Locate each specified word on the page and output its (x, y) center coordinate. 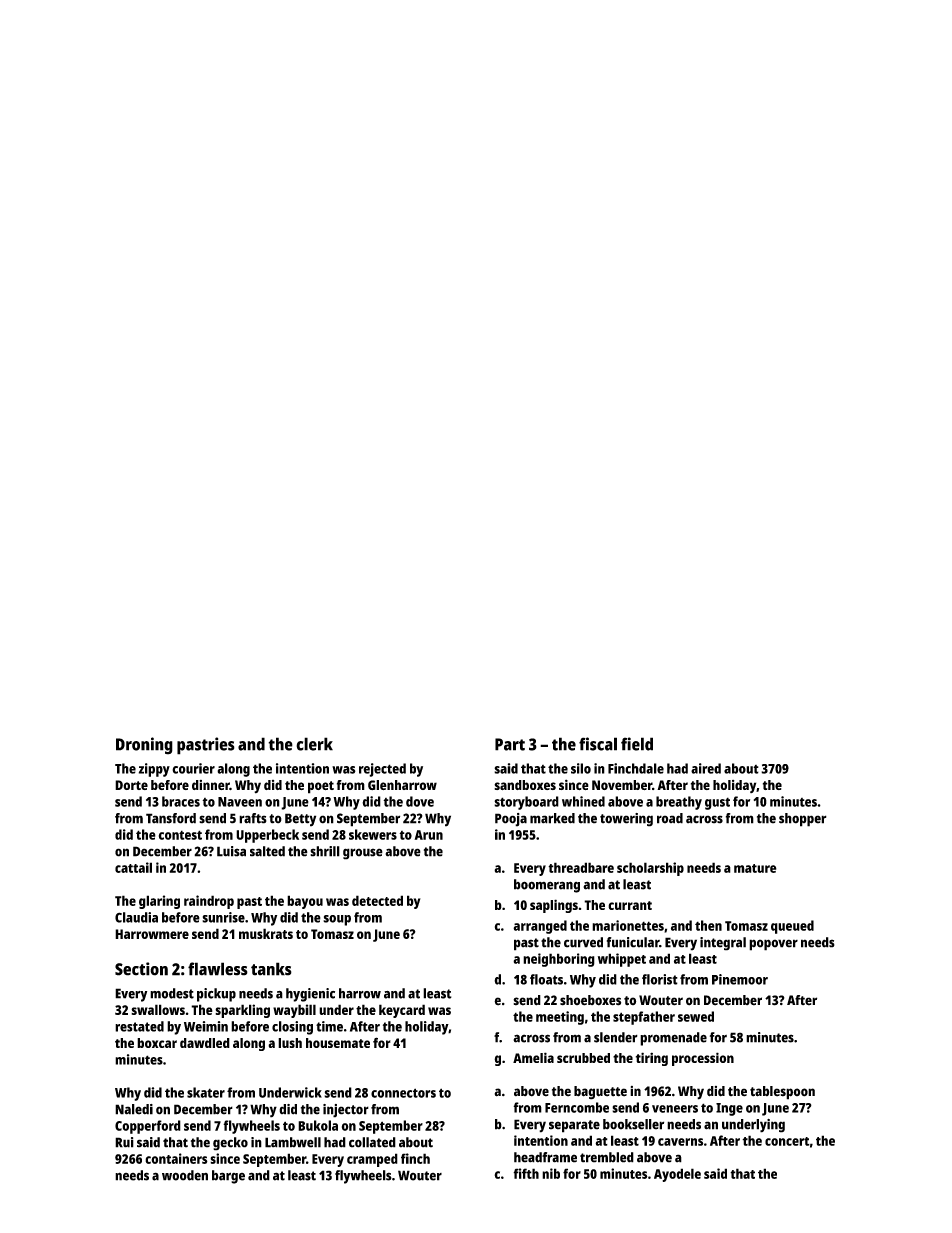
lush (290, 1043)
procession (703, 1059)
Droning (144, 746)
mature (755, 868)
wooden (185, 1175)
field (637, 744)
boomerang (547, 886)
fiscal (598, 744)
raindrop (209, 902)
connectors (403, 1093)
